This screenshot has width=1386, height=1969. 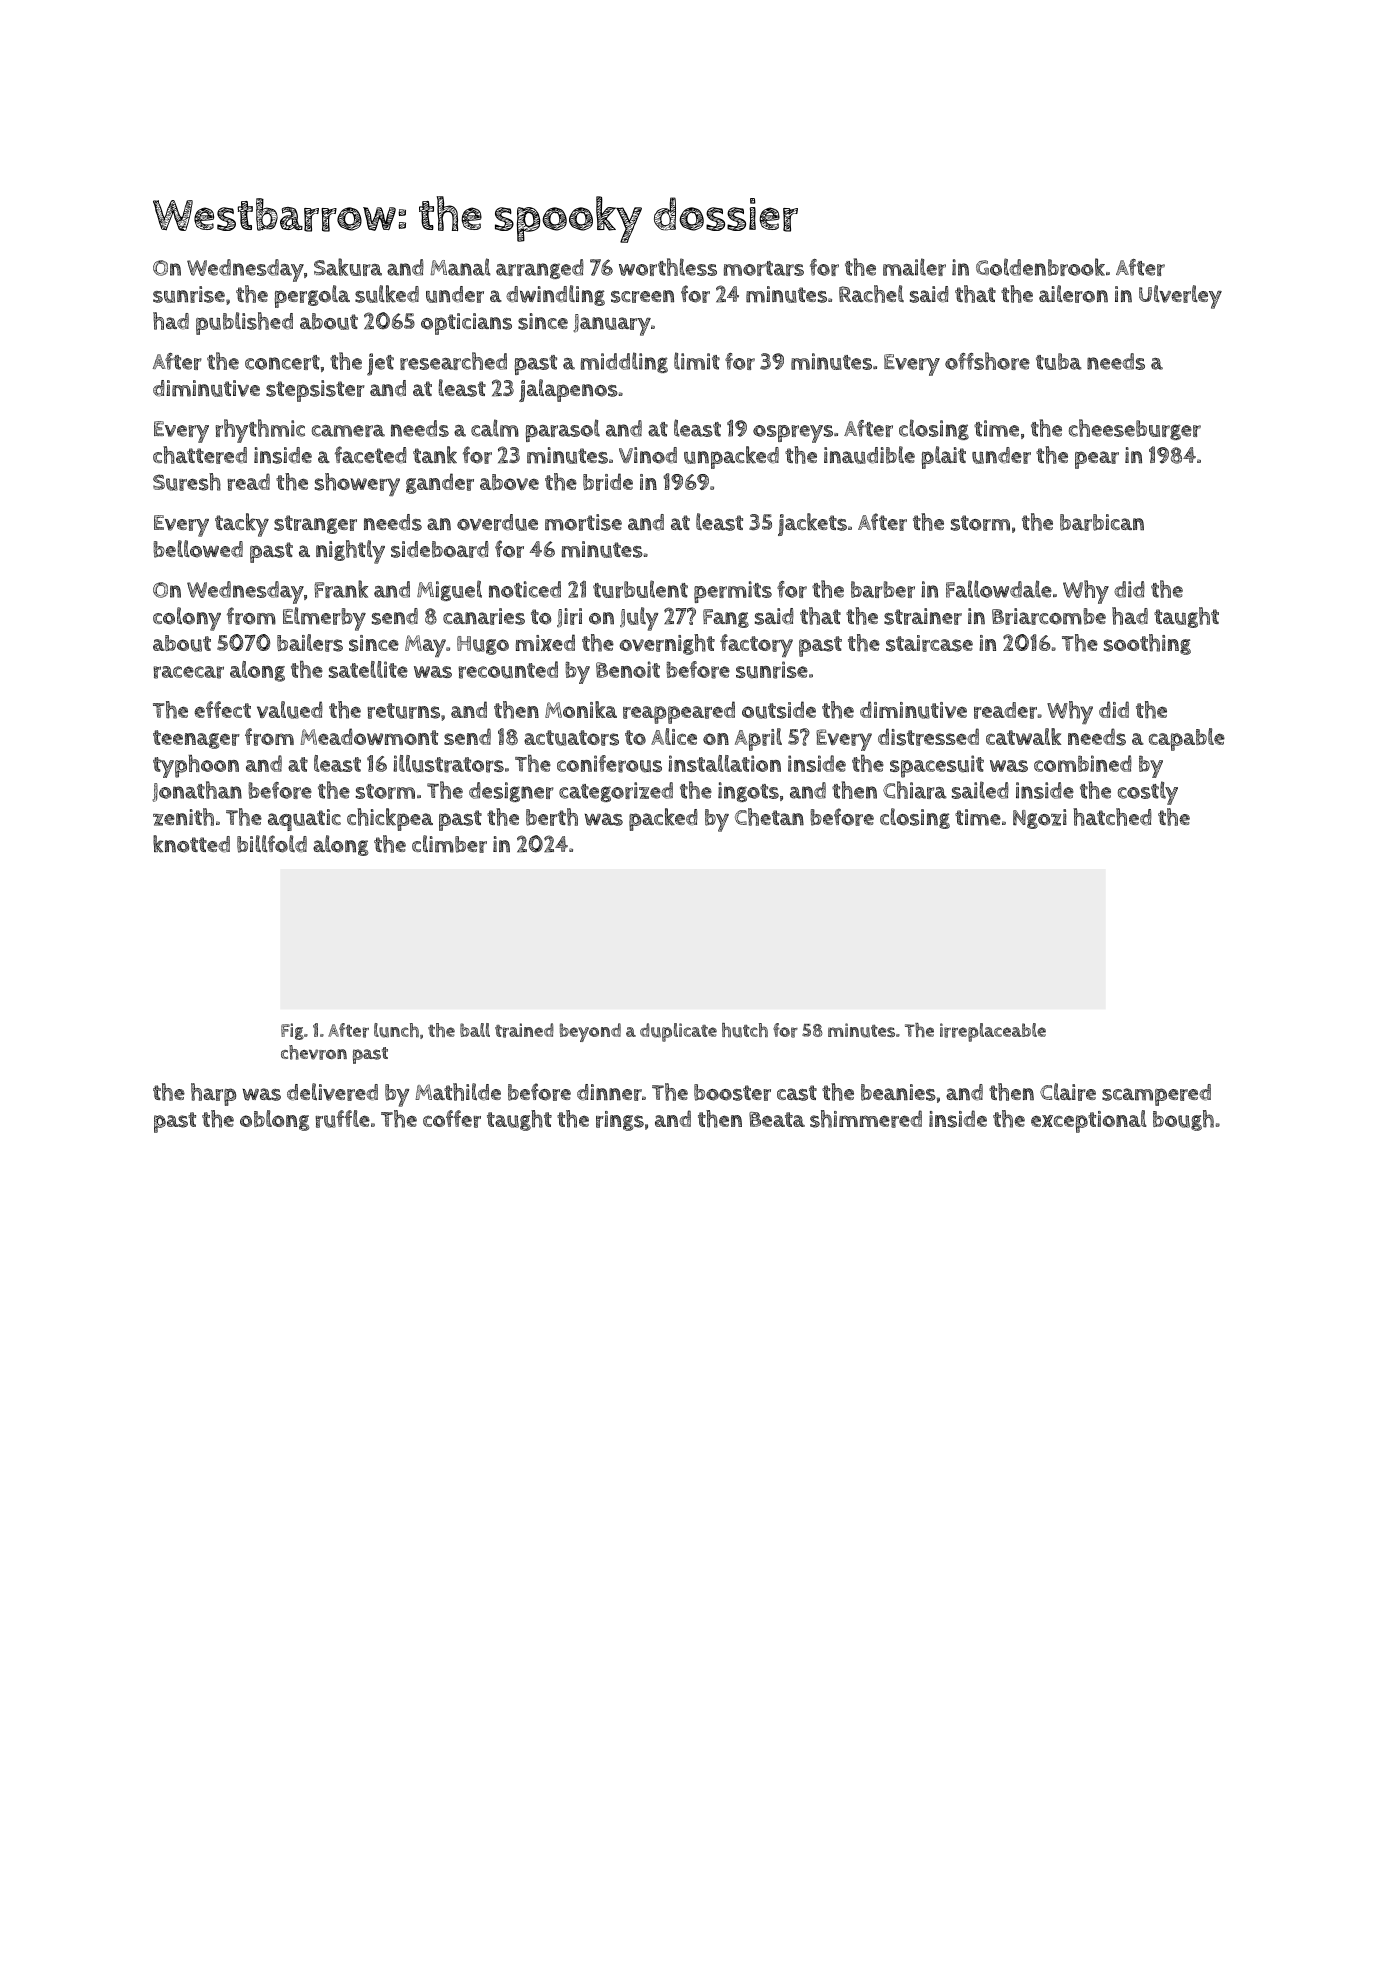 I want to click on colony, so click(x=187, y=619).
